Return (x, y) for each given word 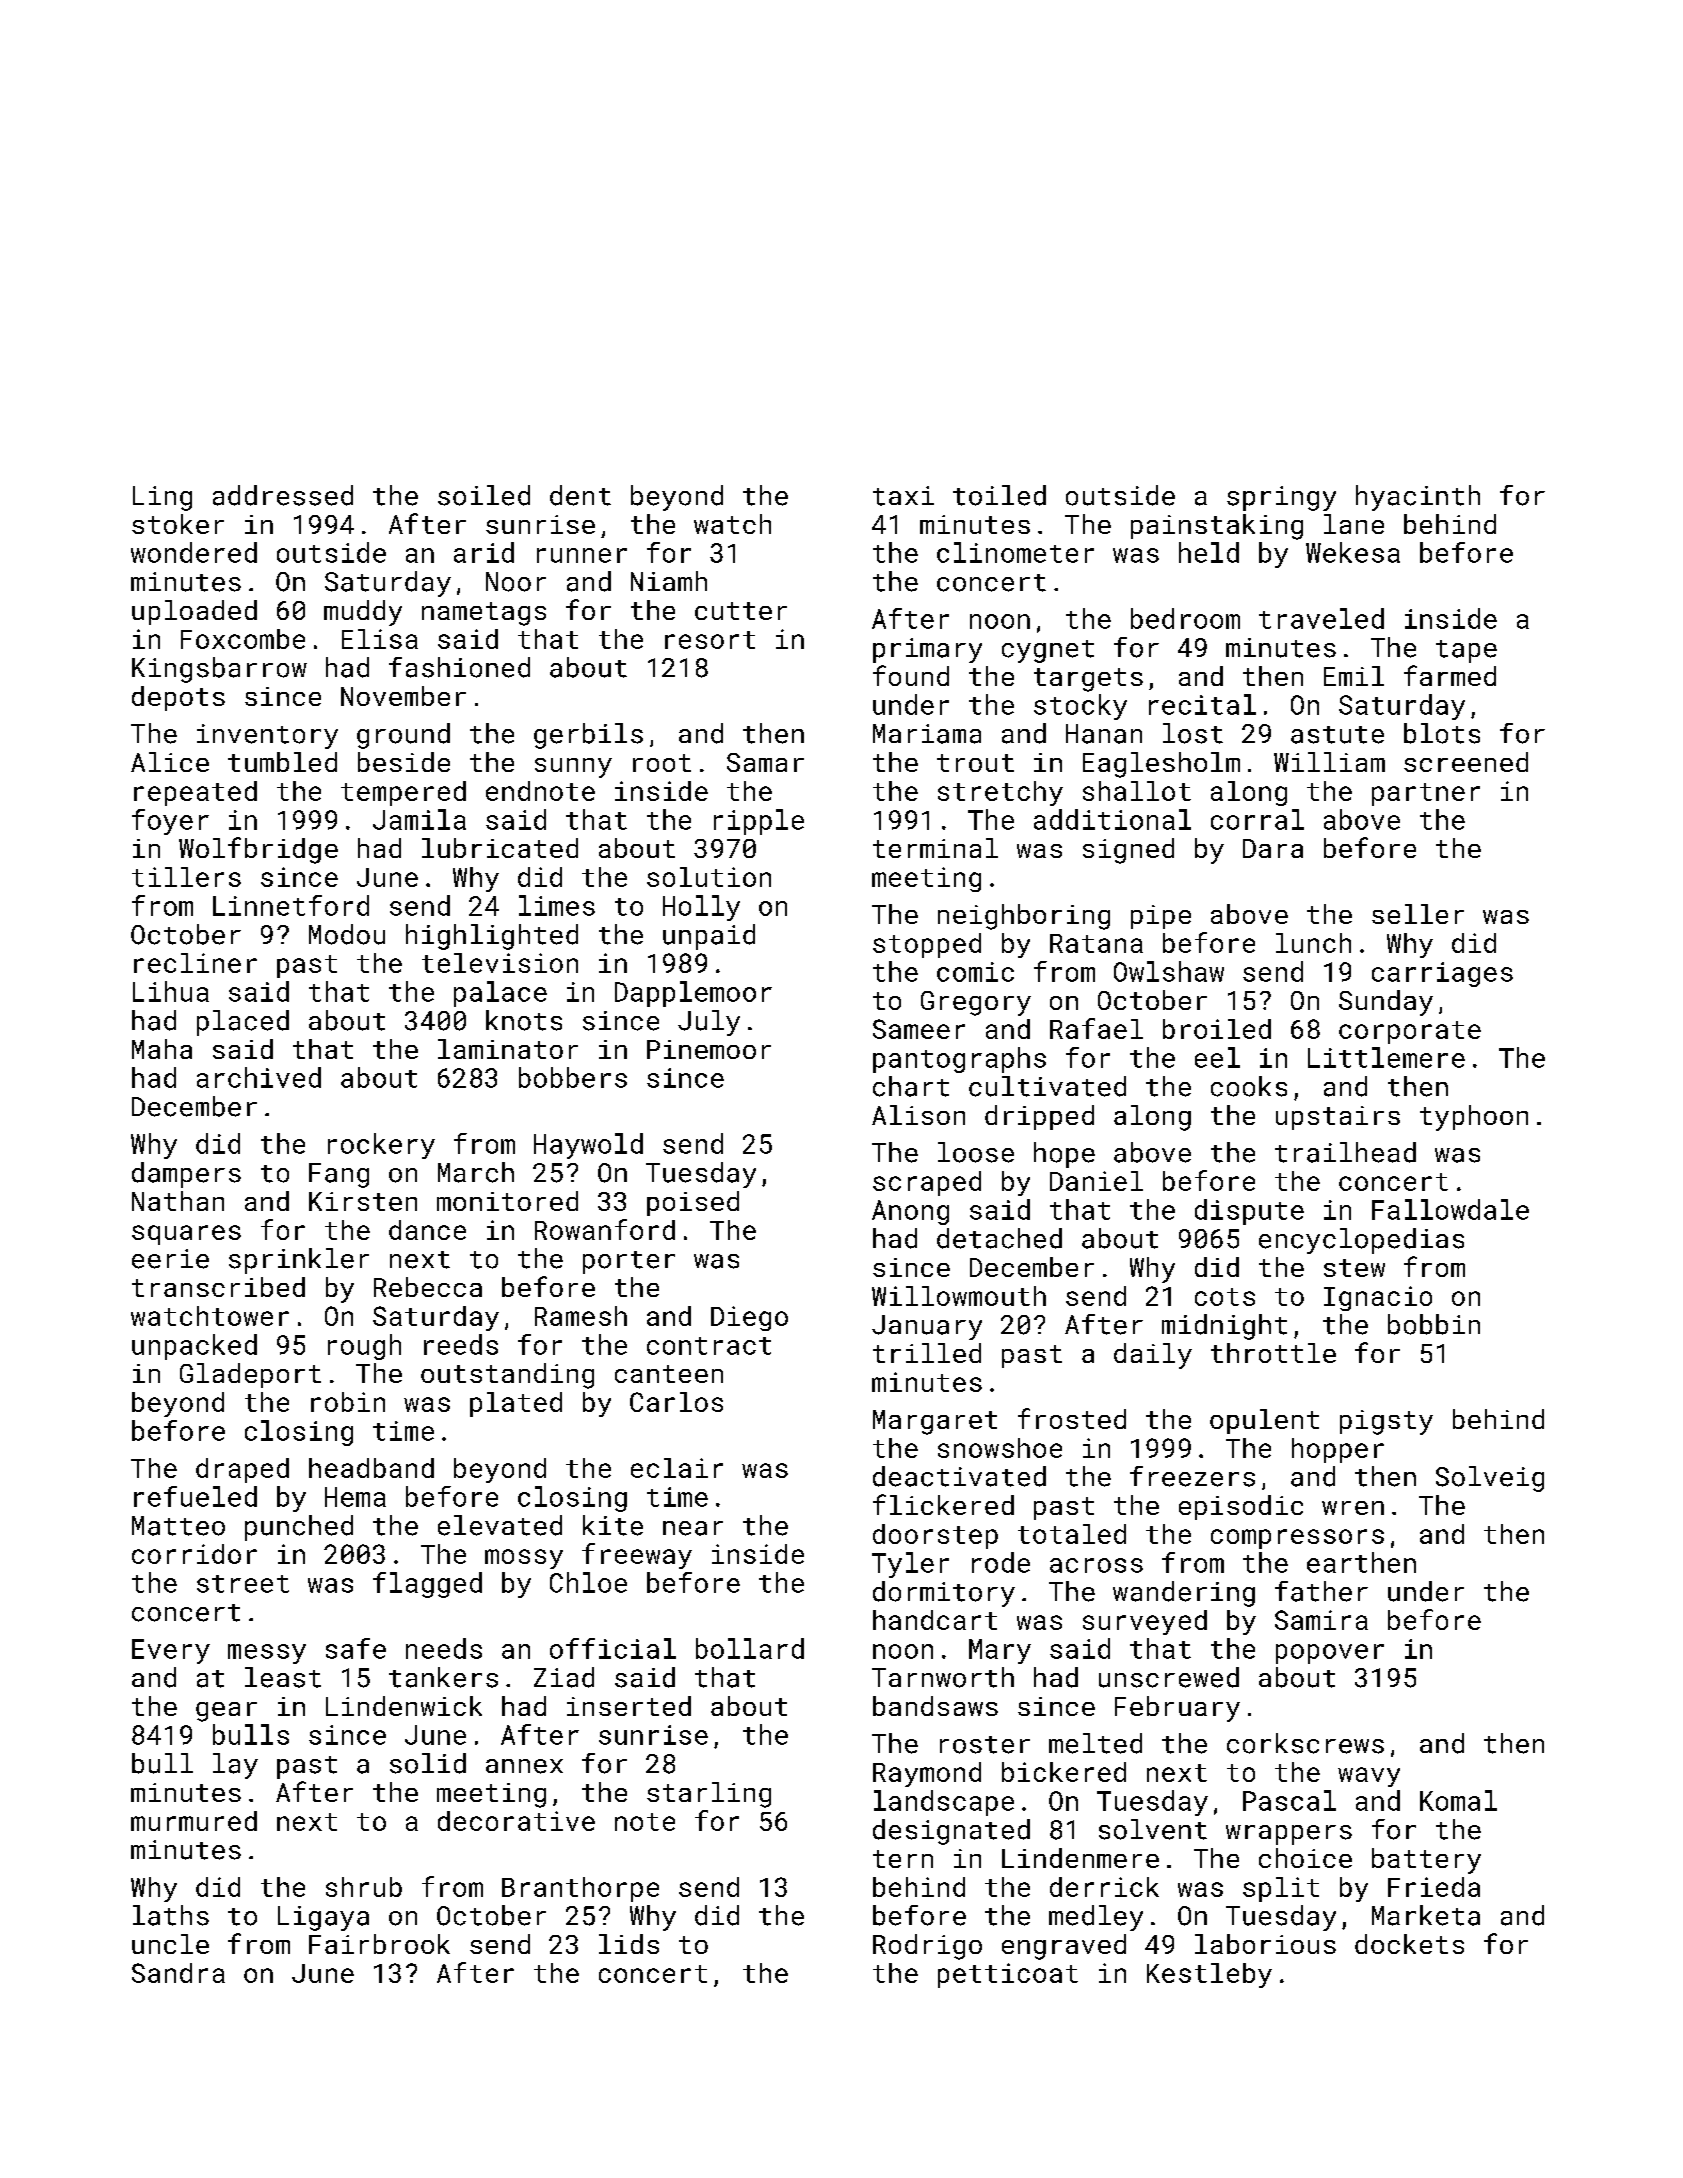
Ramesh (581, 1316)
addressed (283, 495)
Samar (765, 762)
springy (1281, 498)
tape (1466, 651)
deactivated (959, 1476)
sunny (573, 768)
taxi (903, 496)
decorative (516, 1821)
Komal (1458, 1800)
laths (171, 1915)
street (243, 1584)
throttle (1273, 1353)
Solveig (1490, 1479)
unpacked (194, 1347)
